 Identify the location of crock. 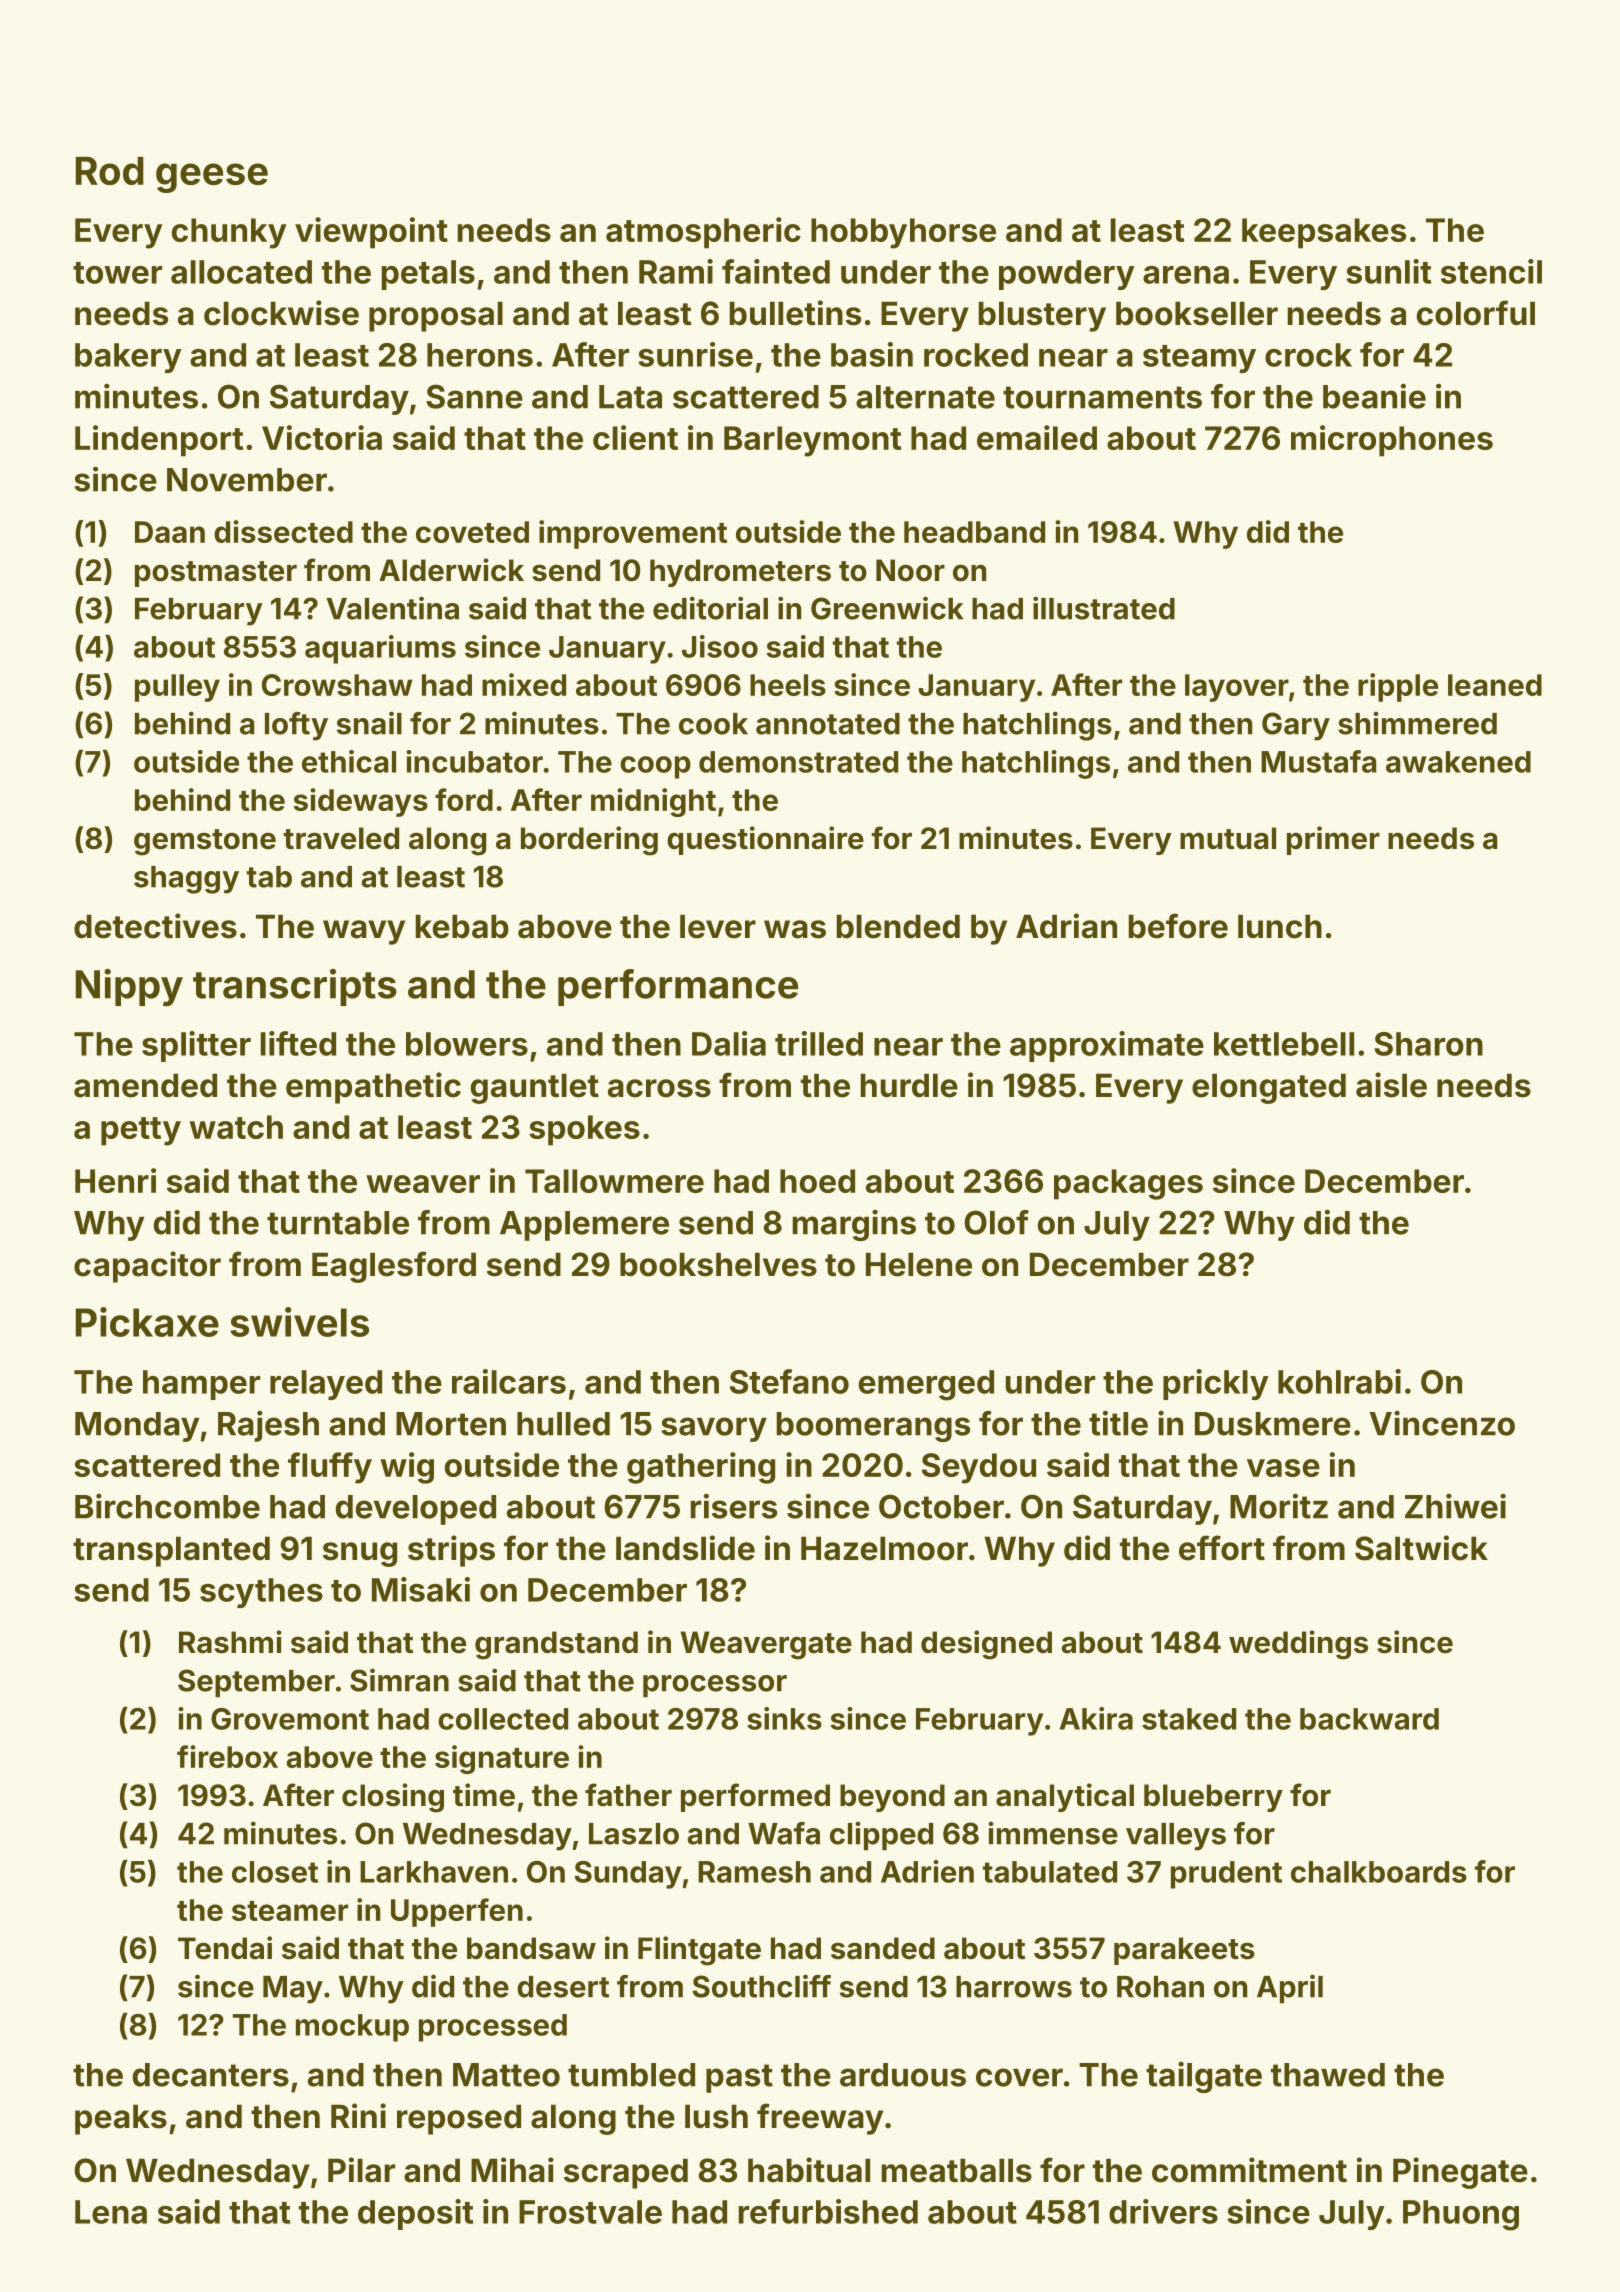
(1308, 355).
